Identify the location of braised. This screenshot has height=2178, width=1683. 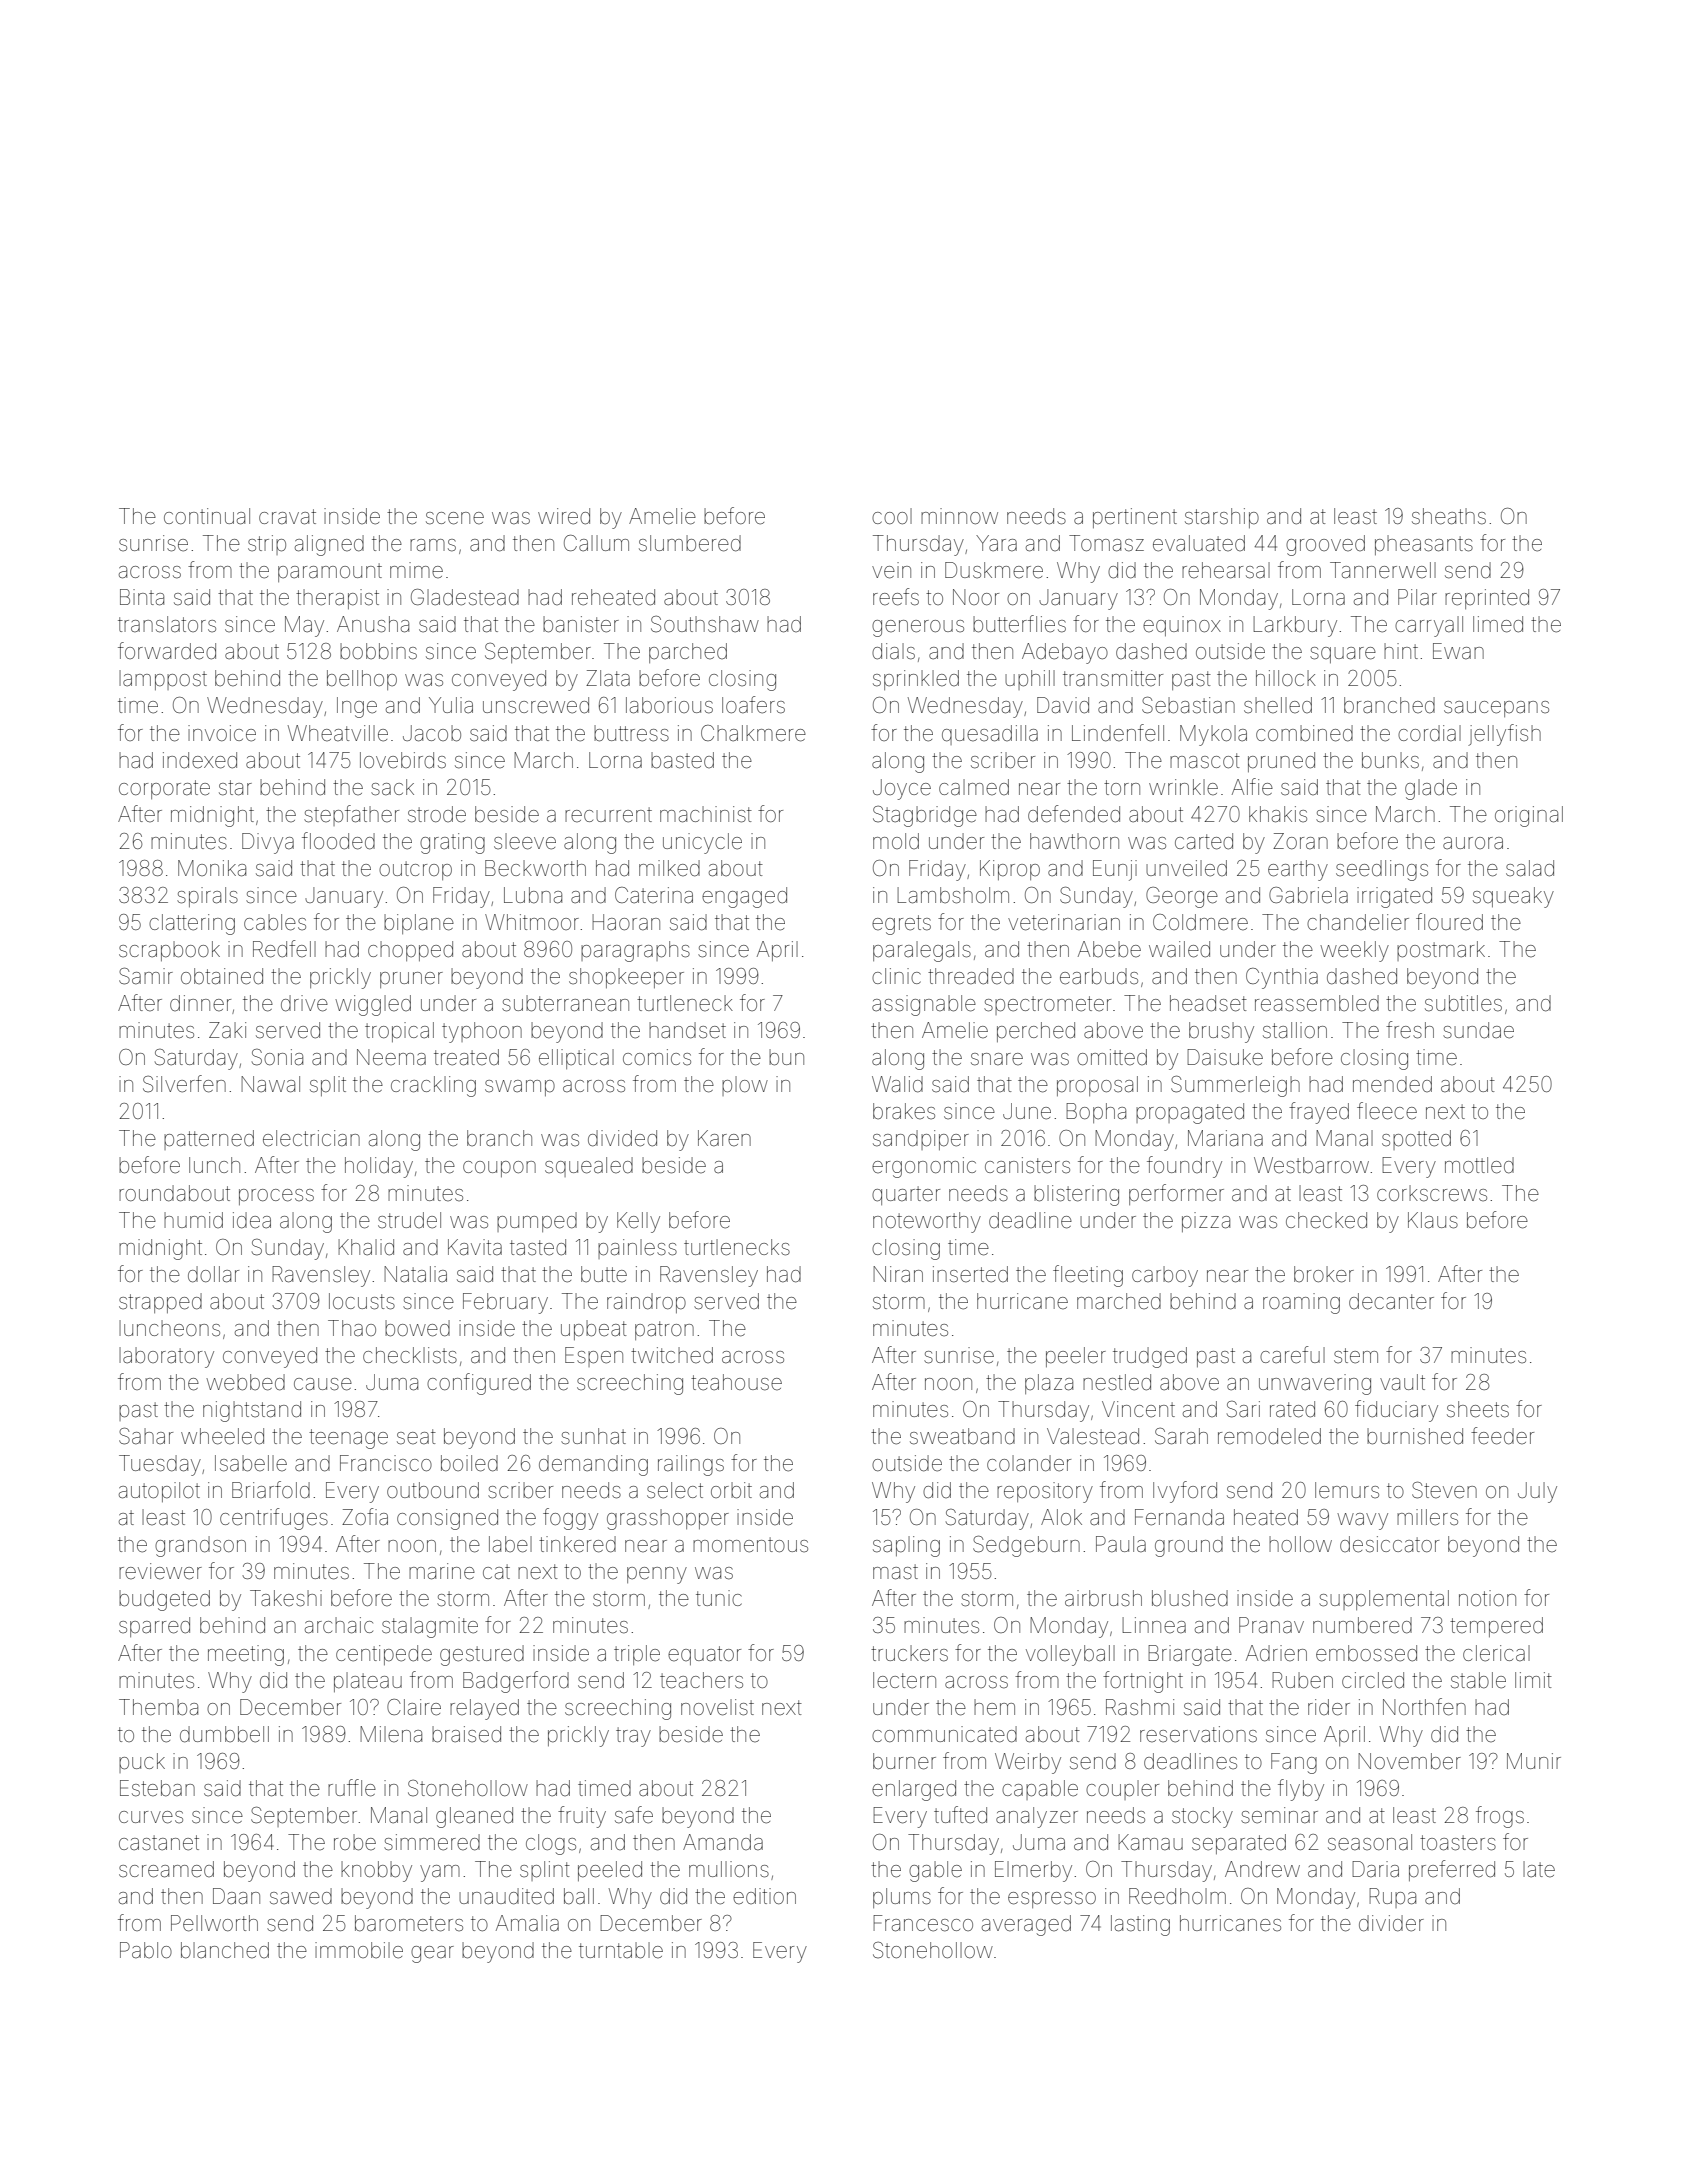
(466, 1734).
